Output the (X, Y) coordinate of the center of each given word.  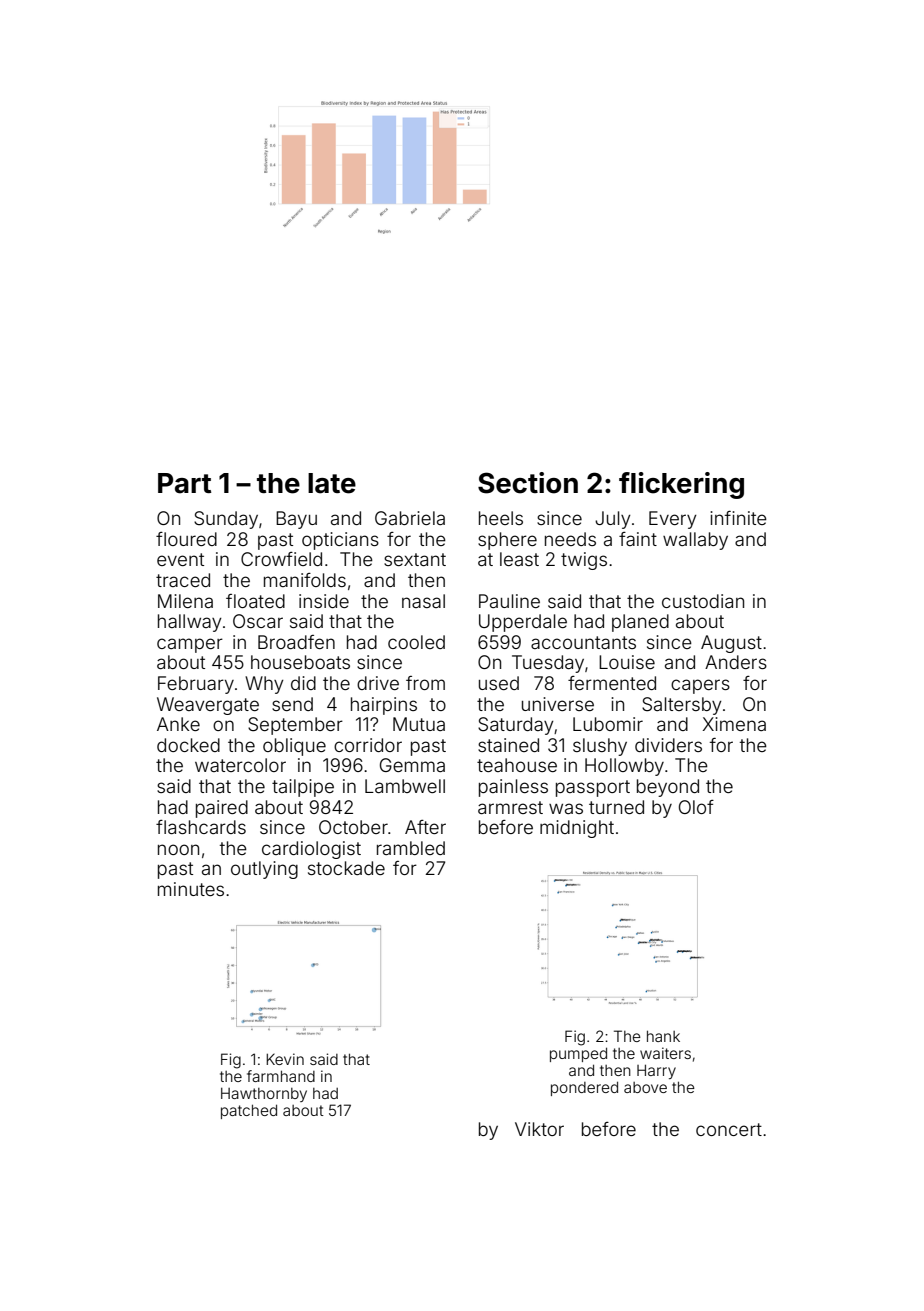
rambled (411, 848)
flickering (681, 485)
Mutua (419, 724)
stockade (346, 868)
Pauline (509, 601)
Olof (696, 807)
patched (249, 1111)
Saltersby (682, 706)
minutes (191, 889)
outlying (264, 870)
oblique (294, 747)
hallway (190, 623)
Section (528, 483)
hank (663, 1036)
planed (640, 623)
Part (185, 483)
